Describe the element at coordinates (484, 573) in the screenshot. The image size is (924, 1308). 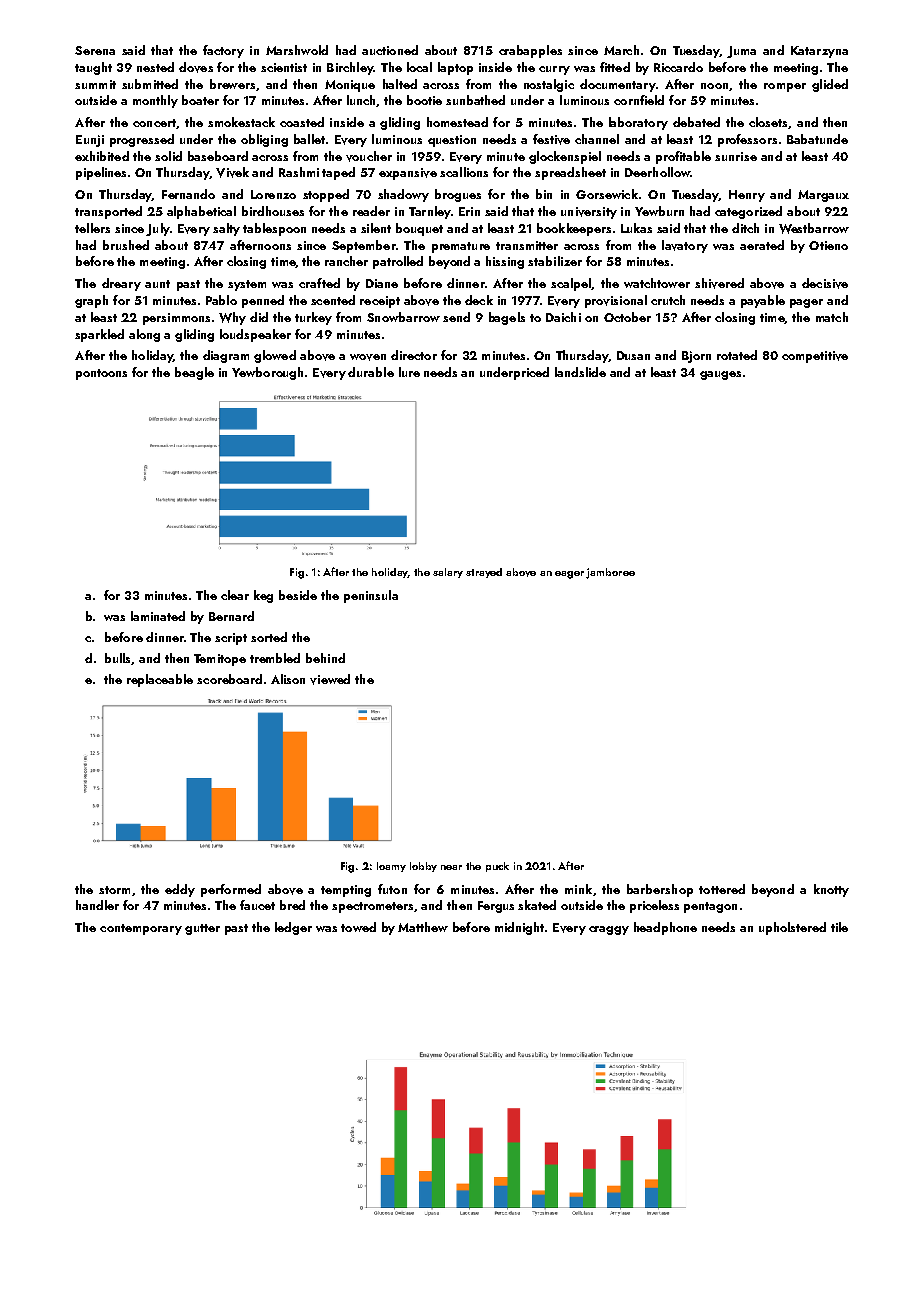
I see `strayed` at that location.
